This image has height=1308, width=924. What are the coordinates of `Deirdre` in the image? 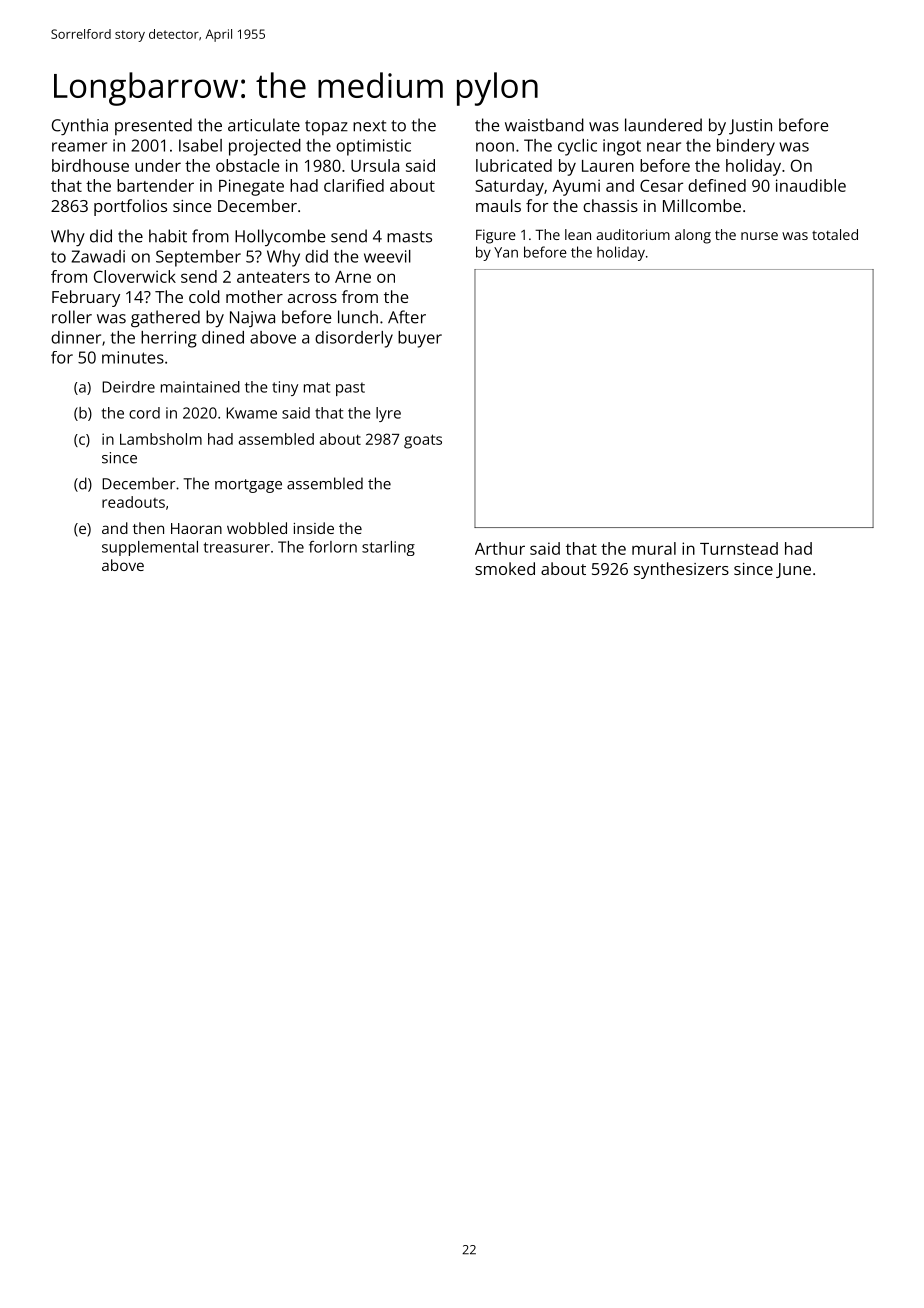 It's located at (128, 387).
